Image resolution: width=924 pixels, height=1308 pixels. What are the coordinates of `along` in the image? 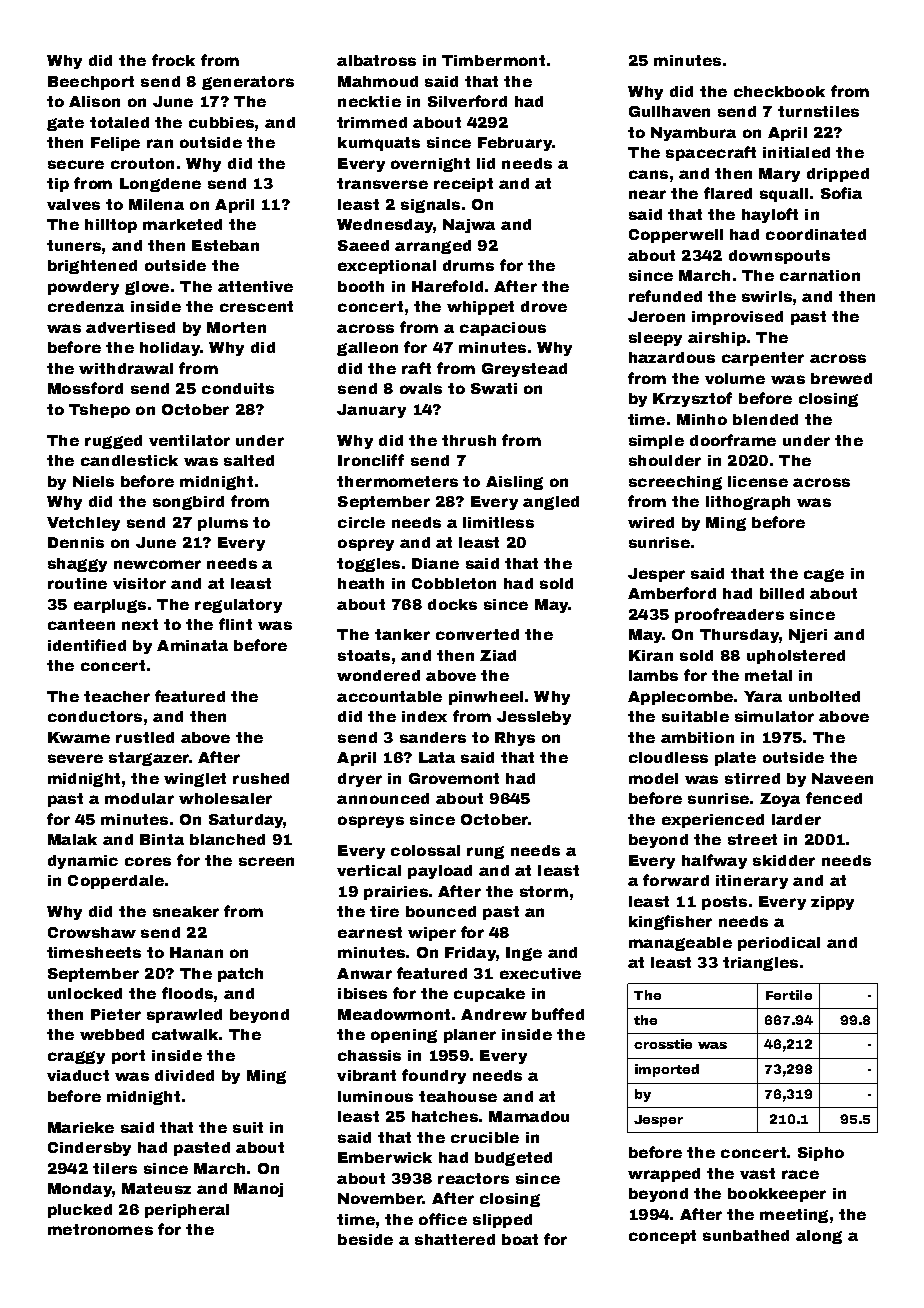 It's located at (819, 1237).
